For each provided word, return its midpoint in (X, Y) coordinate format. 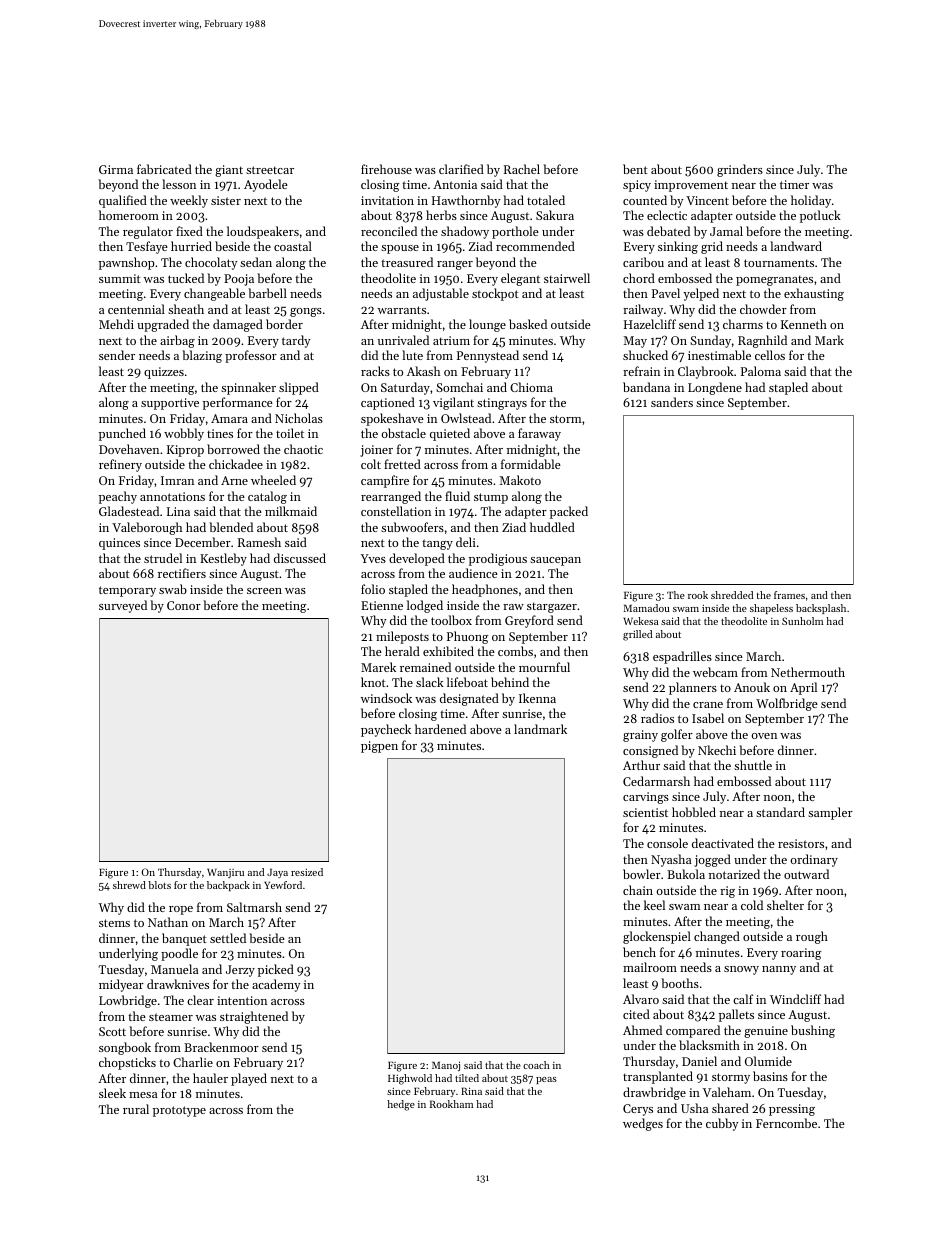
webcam (715, 672)
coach (536, 1065)
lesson (179, 184)
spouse (400, 249)
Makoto (520, 480)
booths (680, 983)
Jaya (277, 873)
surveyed (123, 606)
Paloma (761, 371)
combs (515, 651)
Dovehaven (129, 449)
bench (639, 952)
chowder (763, 309)
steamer (171, 1017)
